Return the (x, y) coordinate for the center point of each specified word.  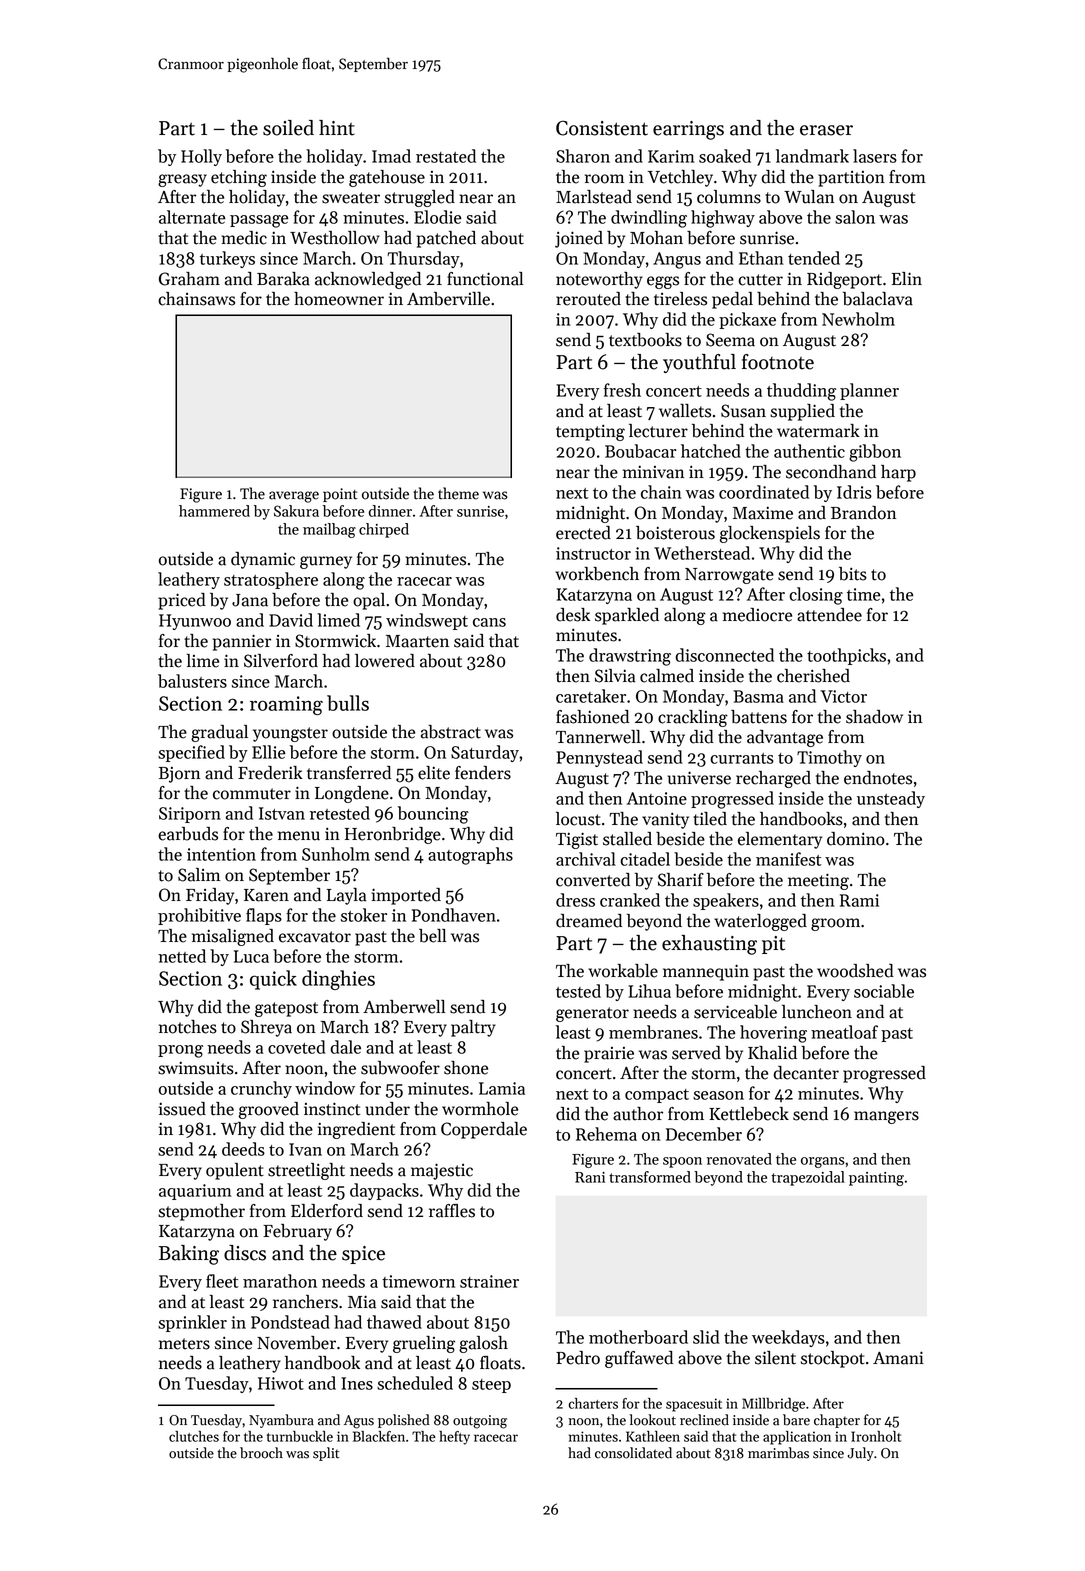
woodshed (855, 971)
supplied (802, 412)
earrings (688, 130)
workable (623, 971)
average (294, 497)
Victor (843, 696)
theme (458, 493)
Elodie (437, 217)
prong (180, 1051)
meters (184, 1344)
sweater (351, 198)
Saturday (485, 753)
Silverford (281, 661)
